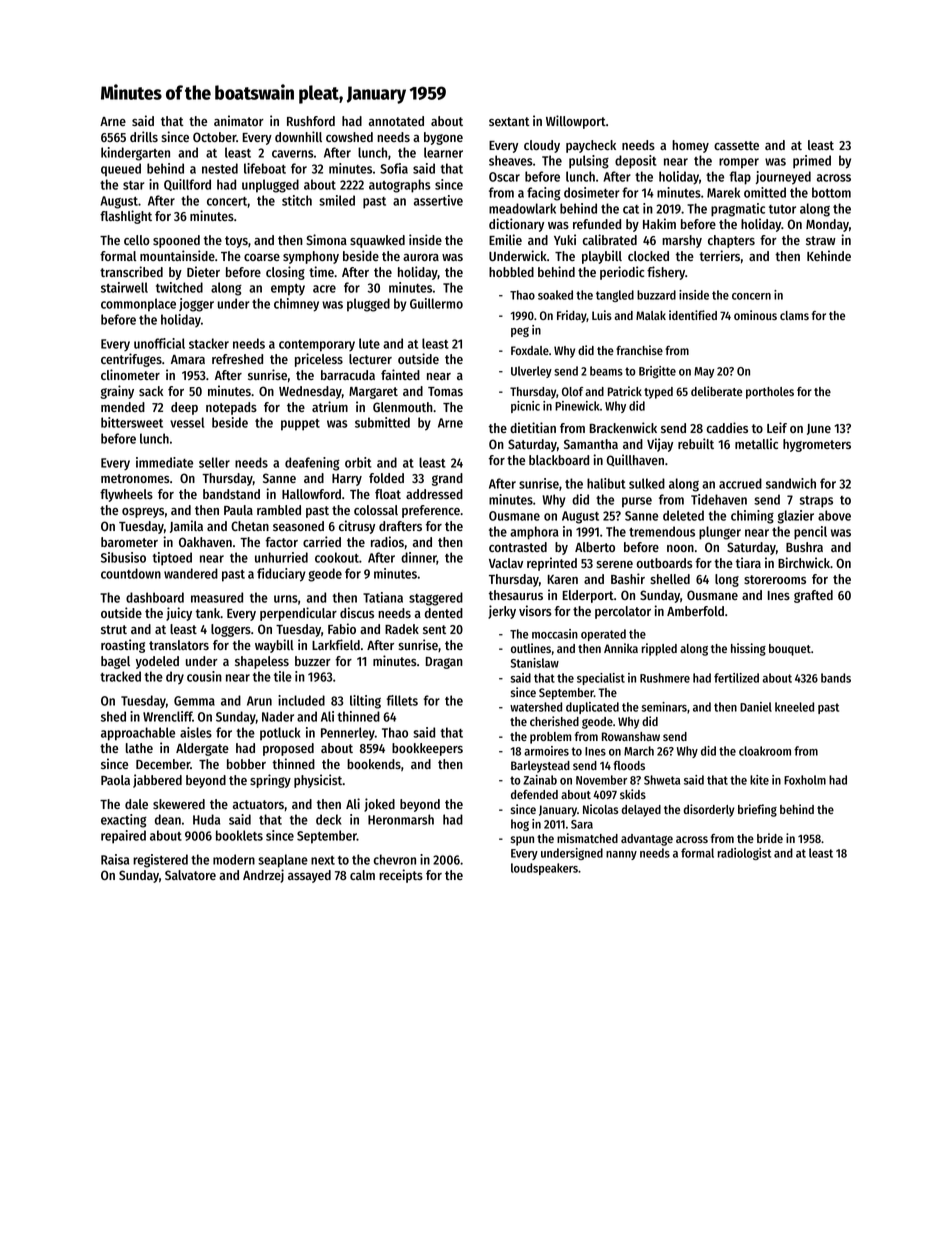 This screenshot has height=1233, width=952. What do you see at coordinates (664, 563) in the screenshot?
I see `outboards` at bounding box center [664, 563].
